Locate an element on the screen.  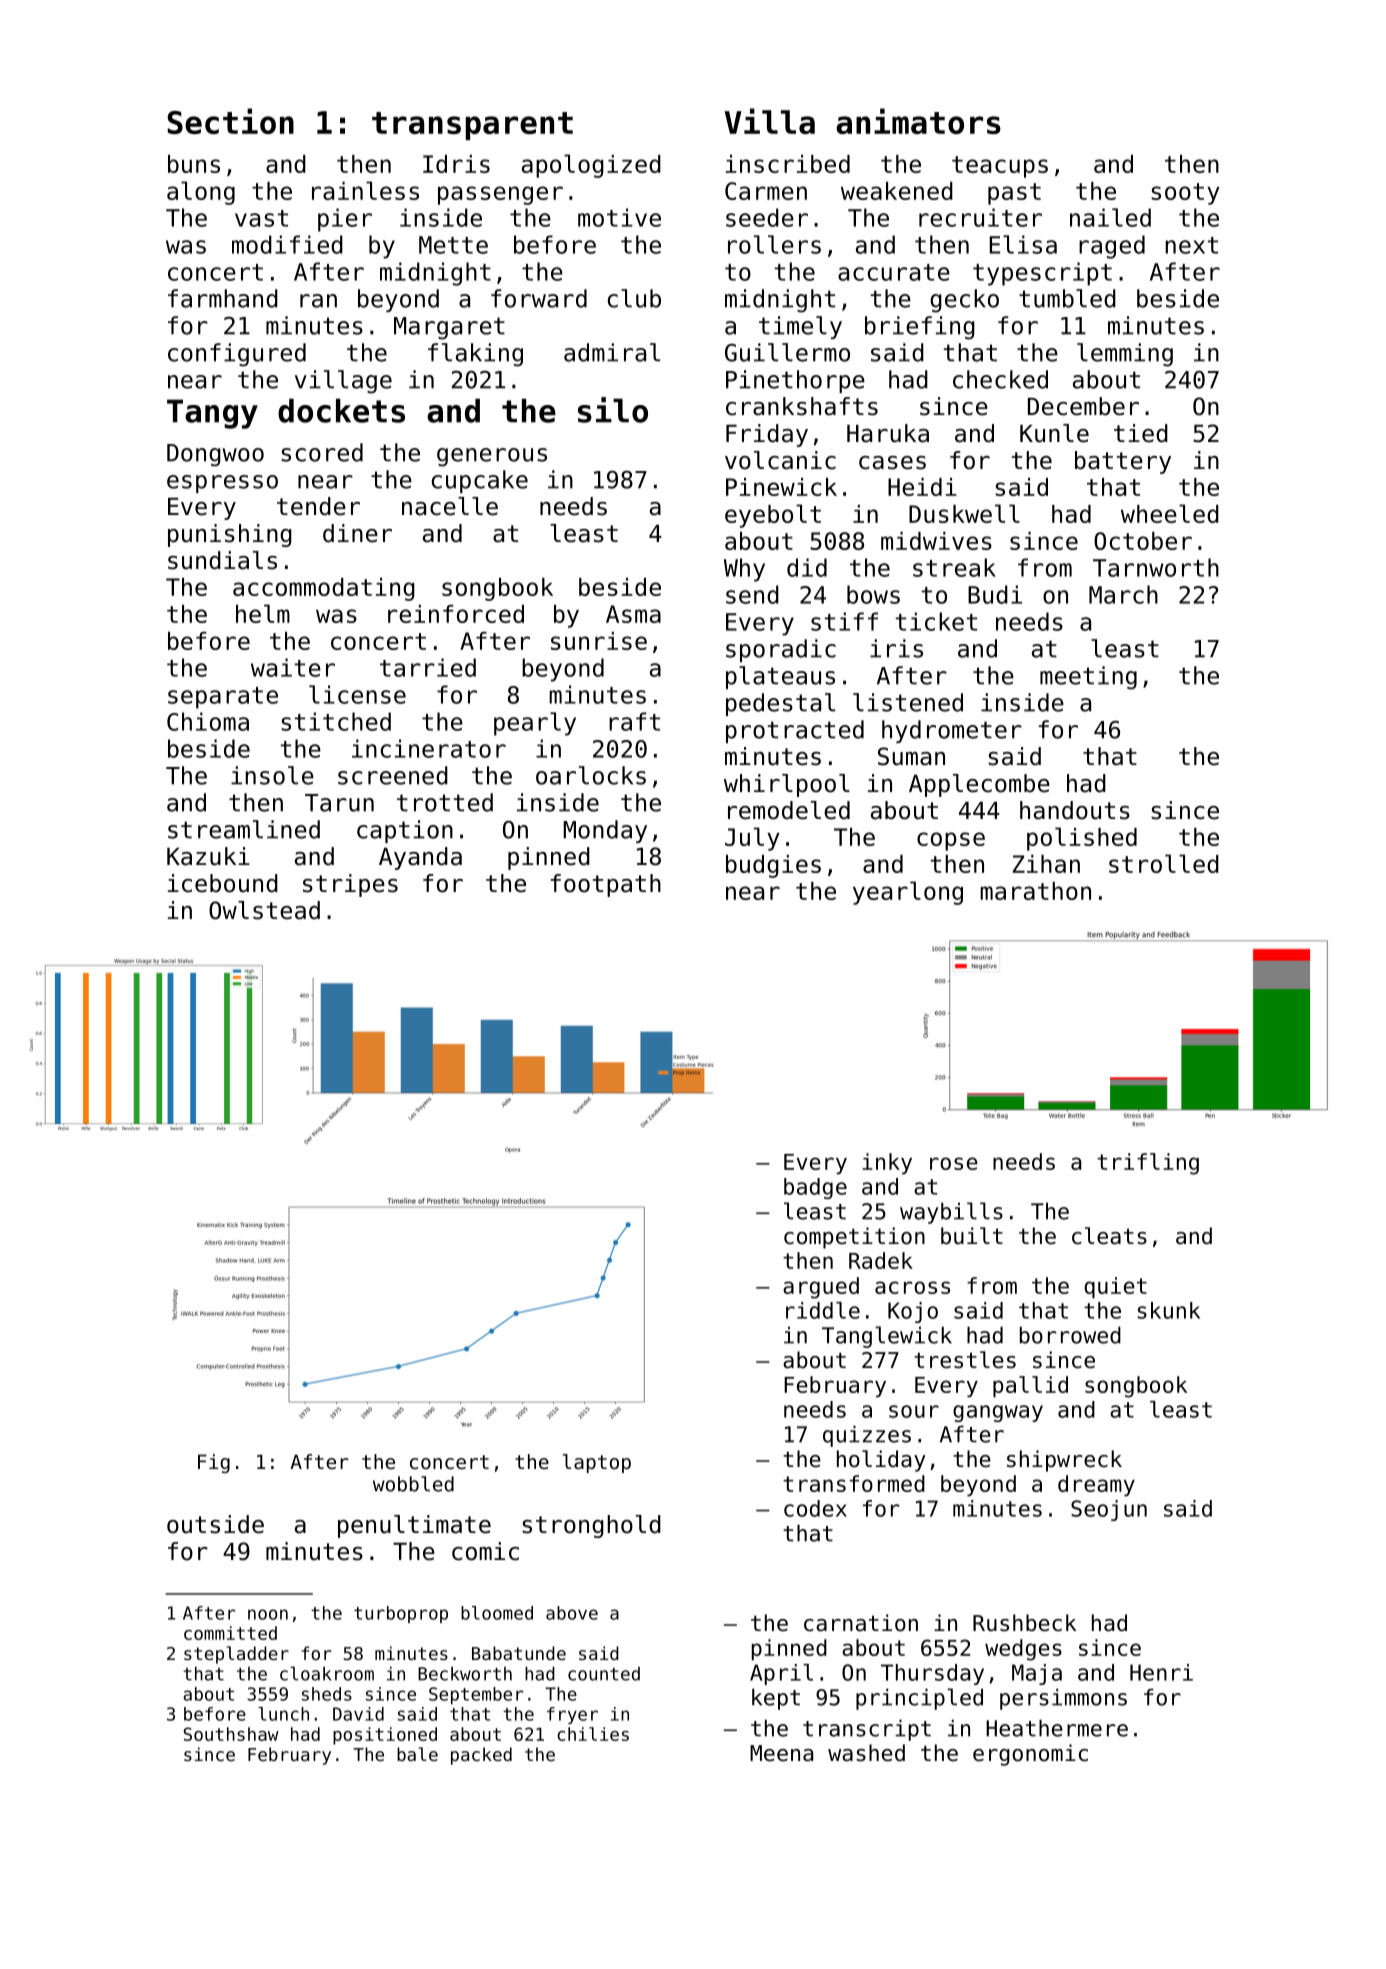
Southshaw is located at coordinates (231, 1734).
